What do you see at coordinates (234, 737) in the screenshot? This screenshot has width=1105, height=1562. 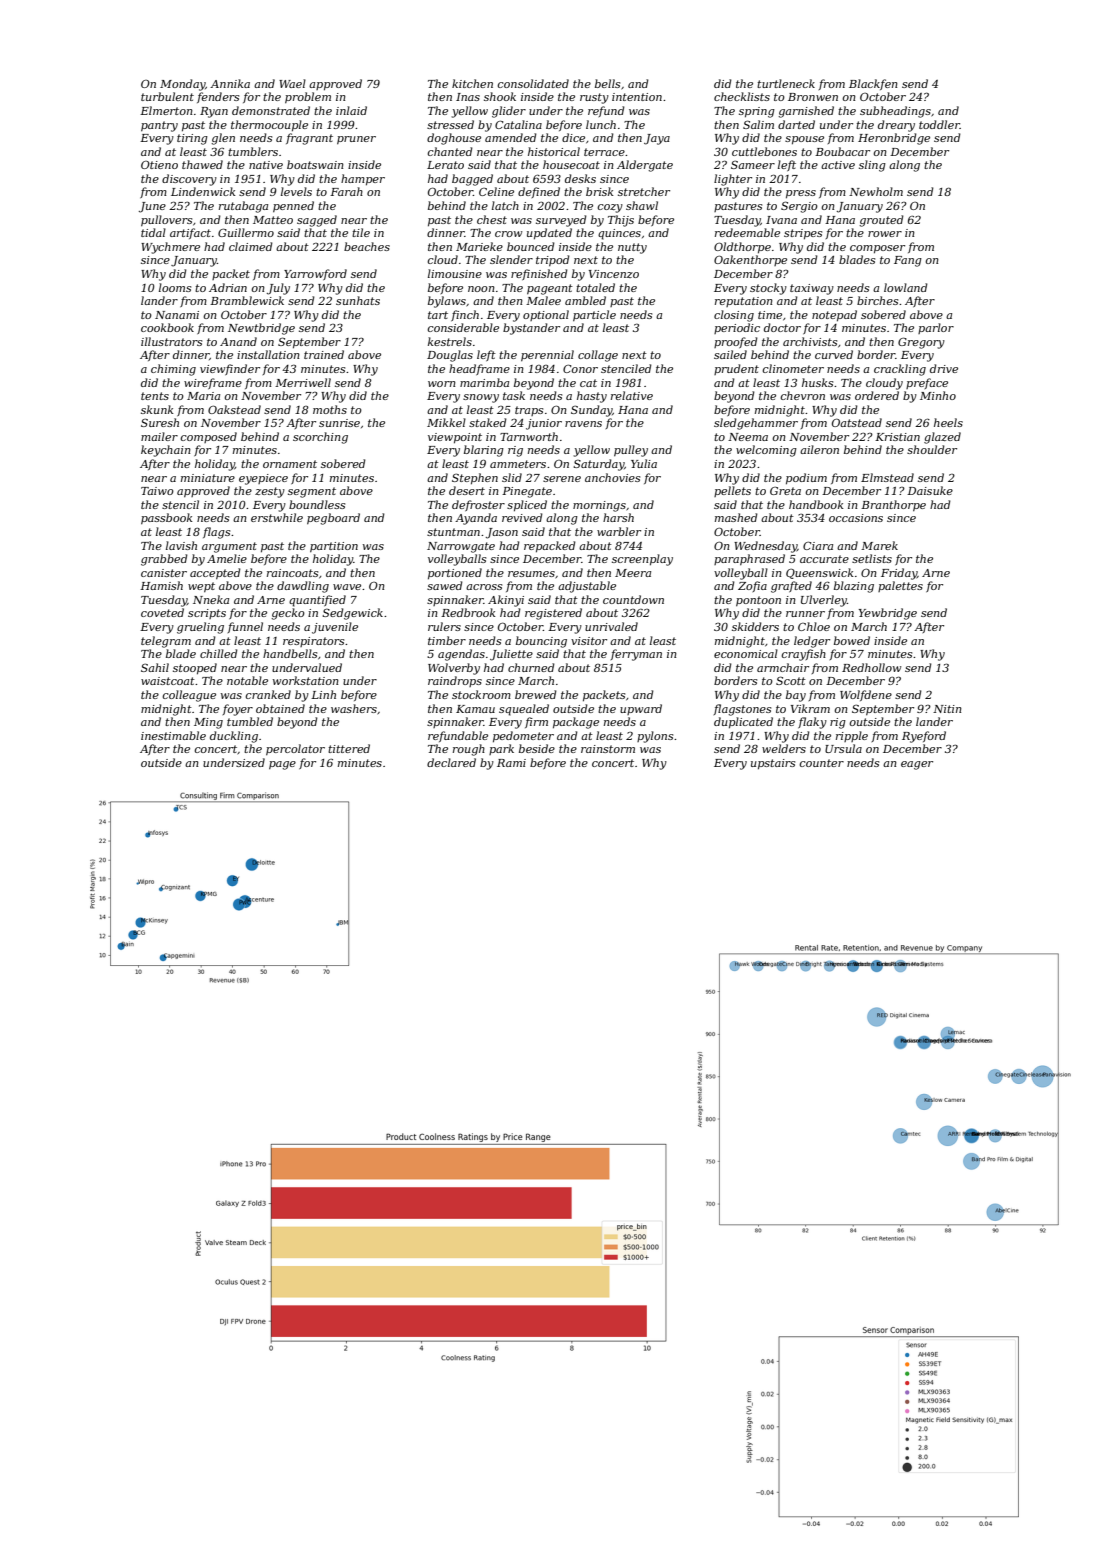 I see `duckling` at bounding box center [234, 737].
